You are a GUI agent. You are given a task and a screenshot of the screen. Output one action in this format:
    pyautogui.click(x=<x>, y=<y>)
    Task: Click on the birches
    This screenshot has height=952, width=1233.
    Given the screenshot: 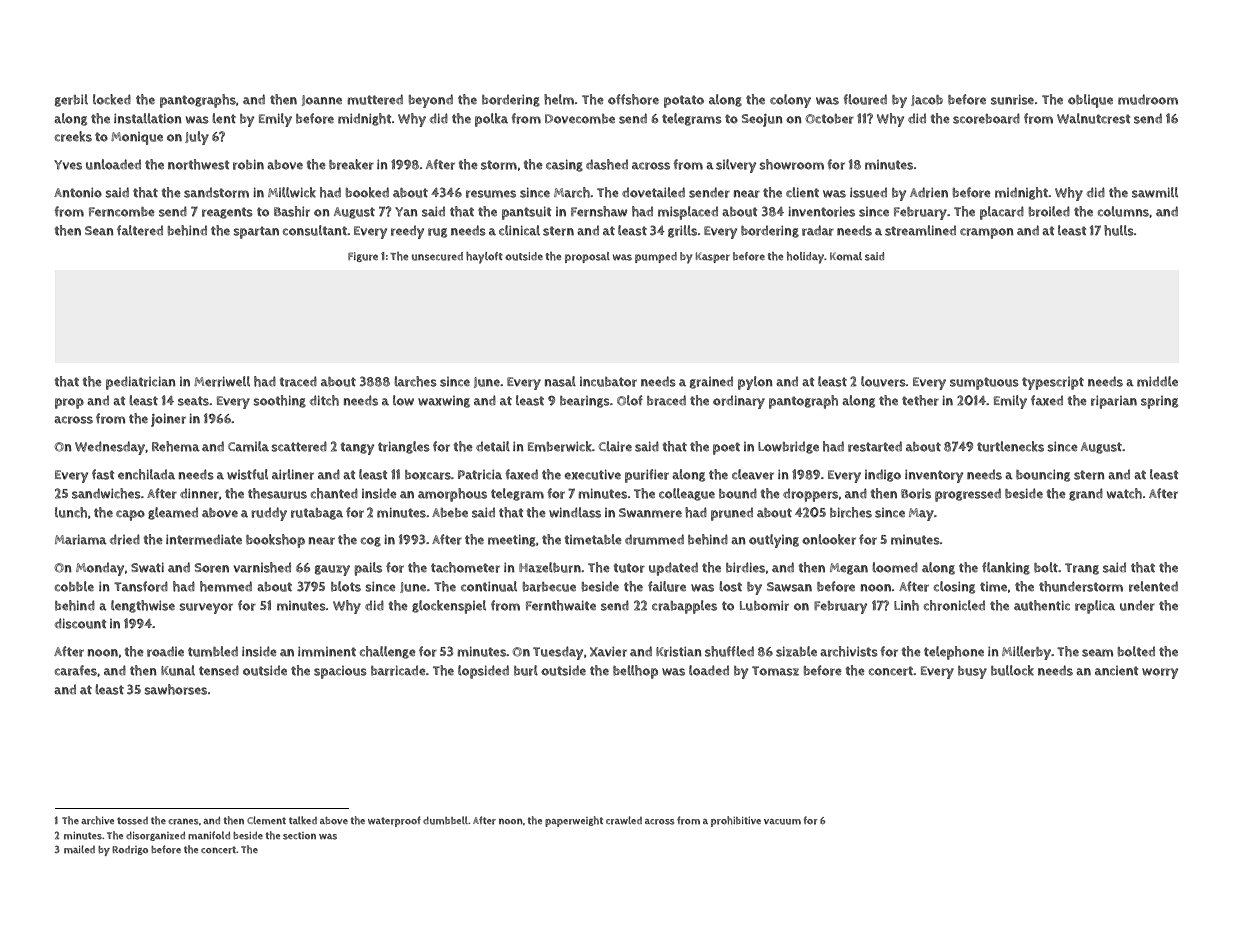 What is the action you would take?
    pyautogui.click(x=851, y=512)
